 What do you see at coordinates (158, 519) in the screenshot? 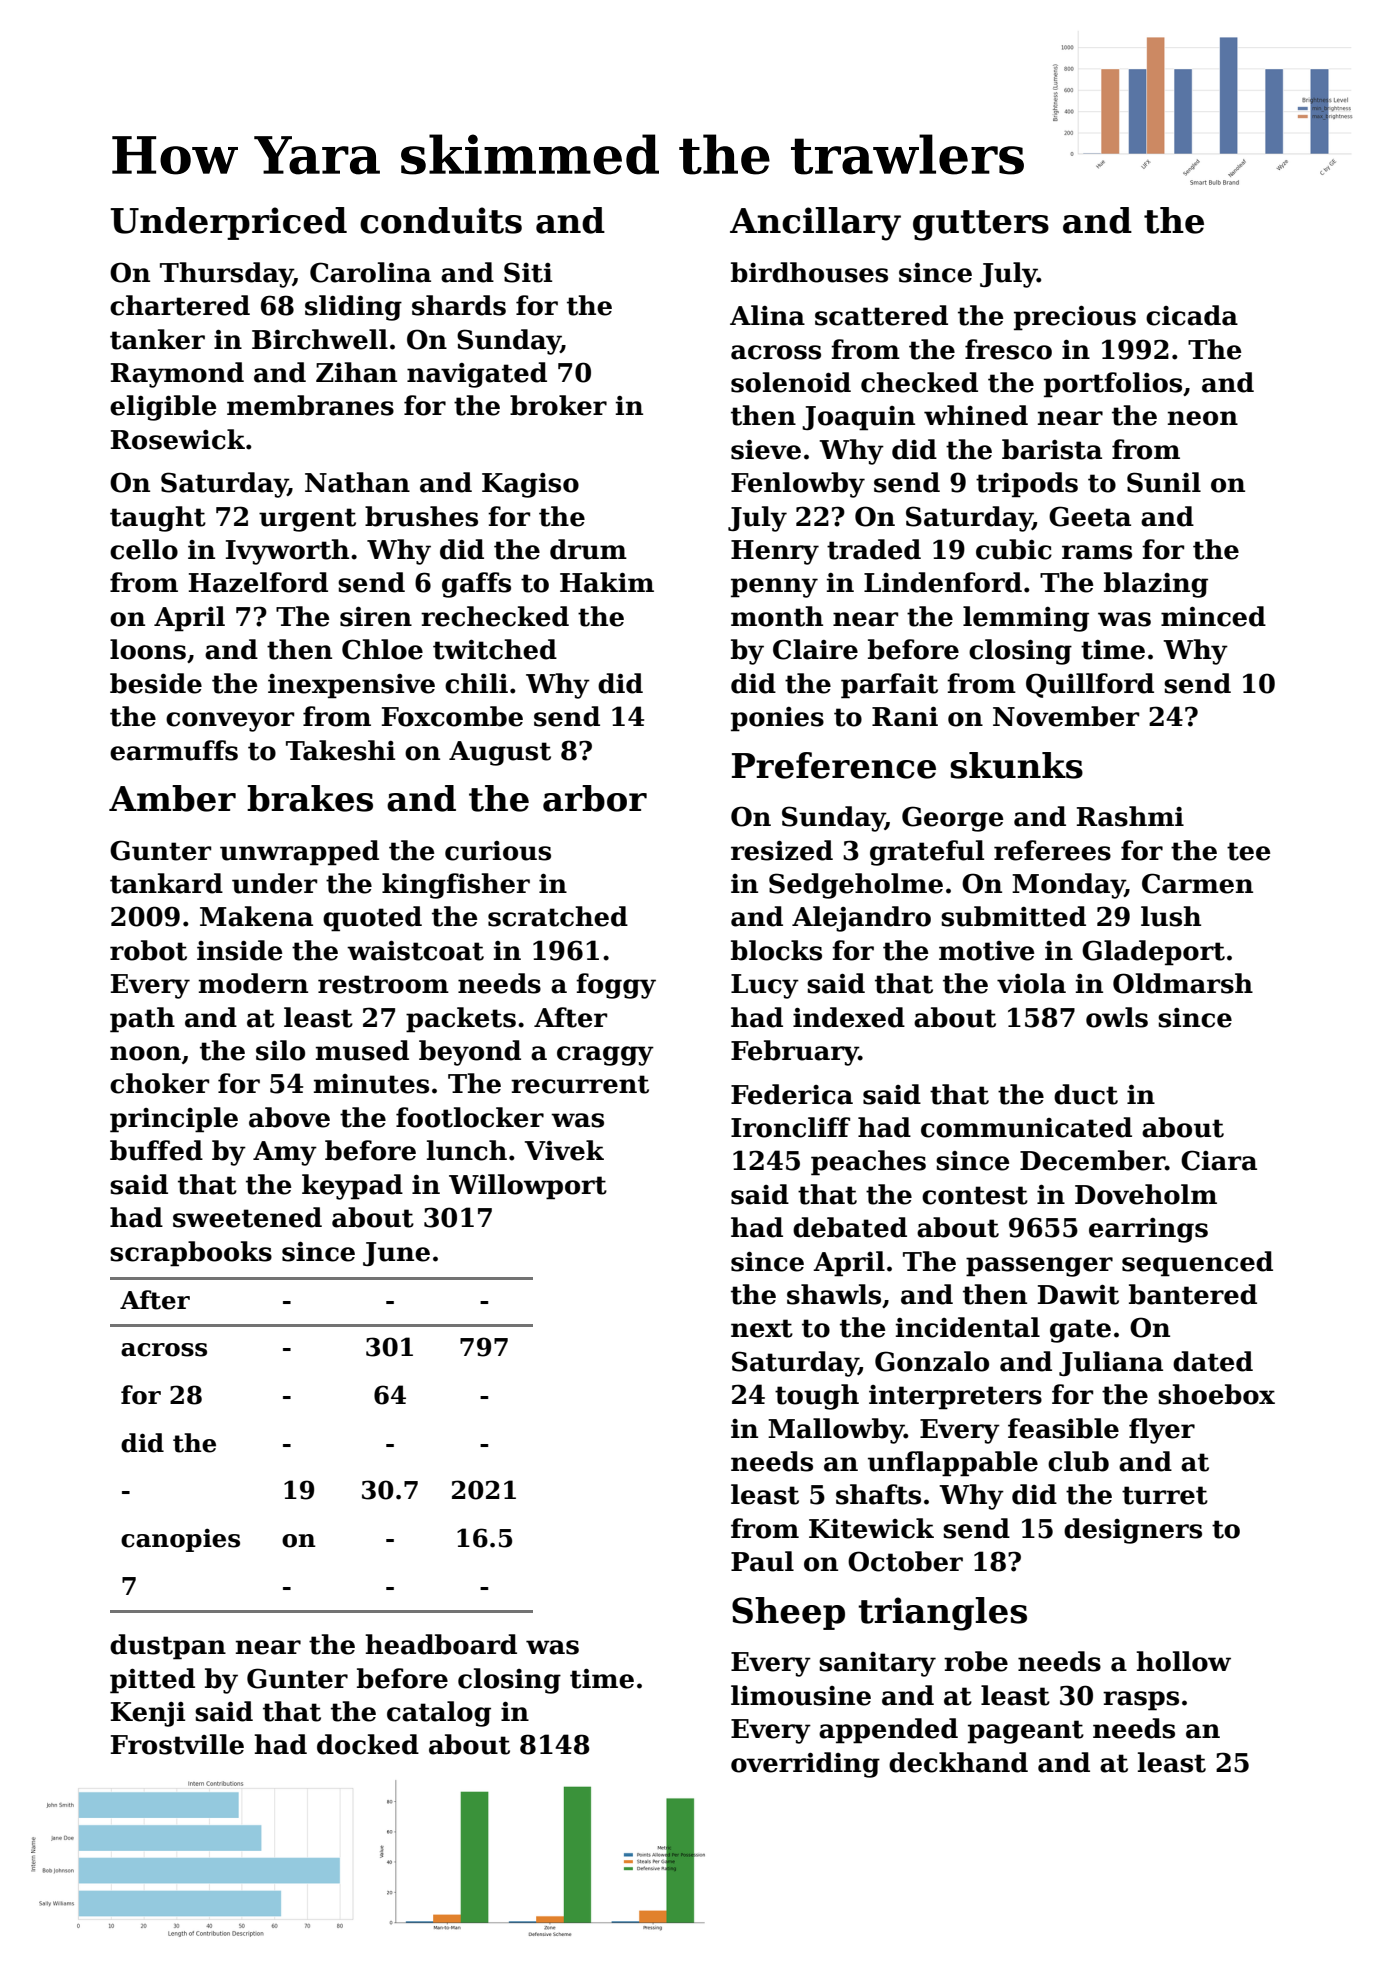
I see `taught` at bounding box center [158, 519].
